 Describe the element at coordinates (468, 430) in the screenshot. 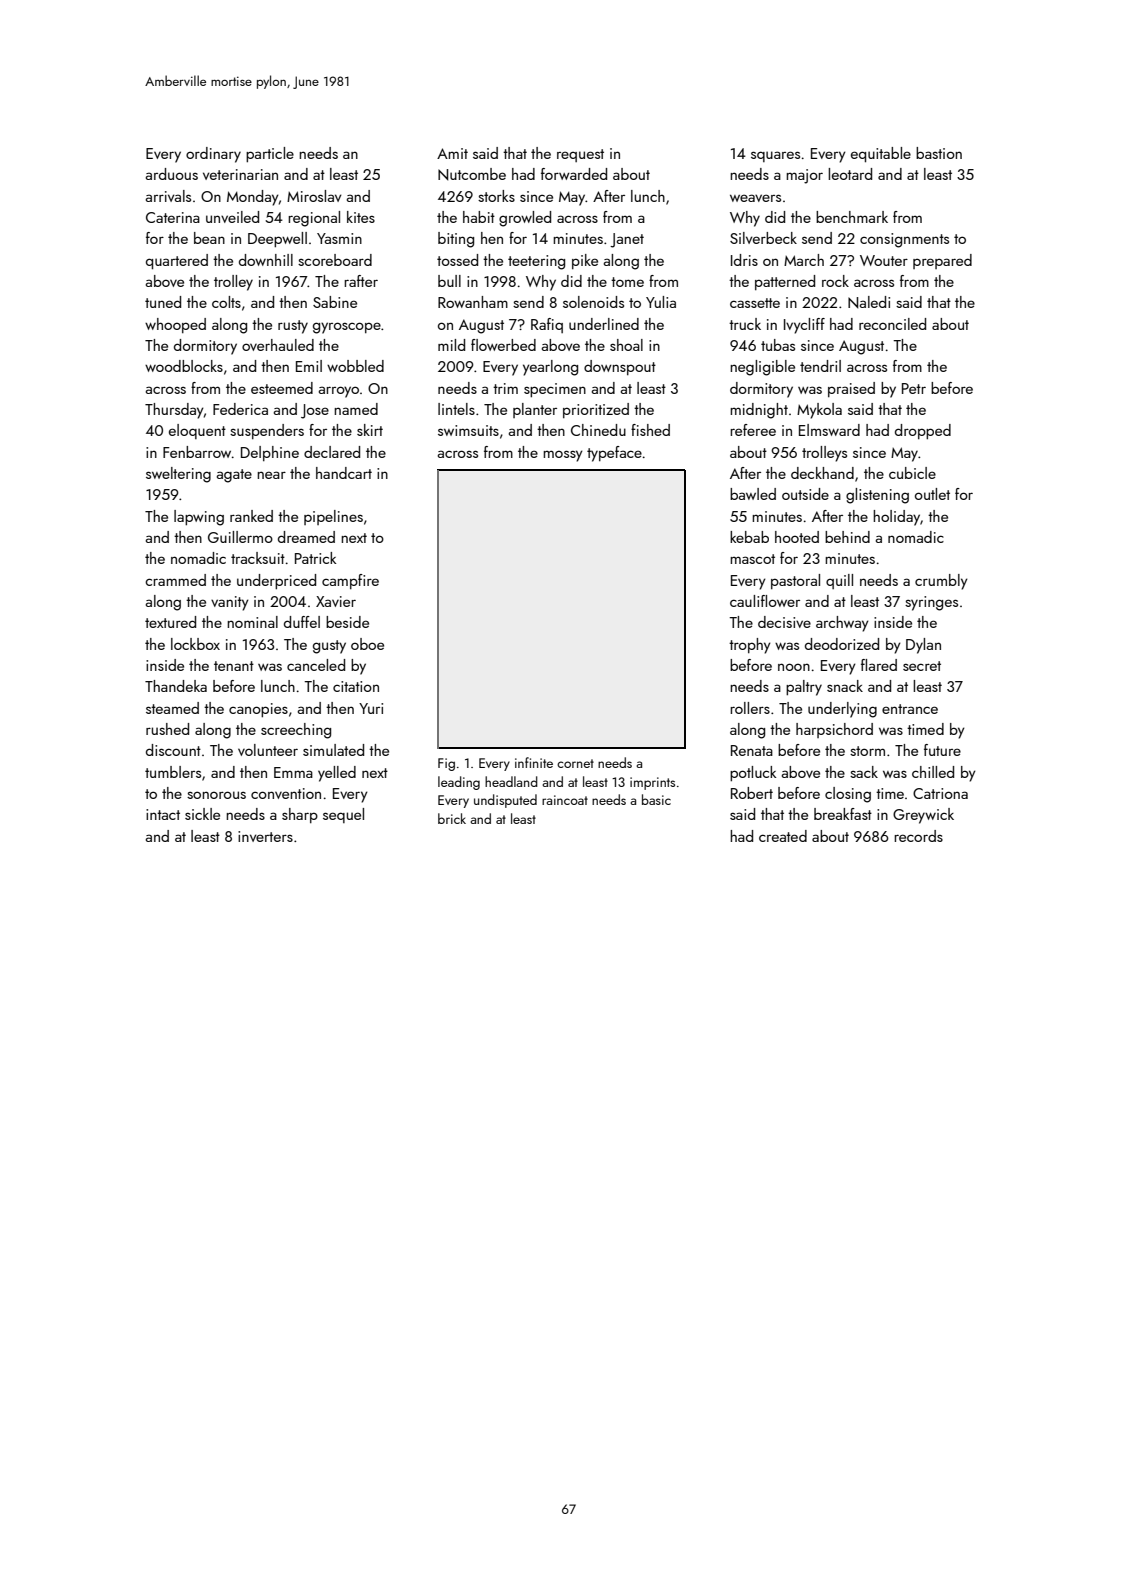

I see `swimsuits` at that location.
